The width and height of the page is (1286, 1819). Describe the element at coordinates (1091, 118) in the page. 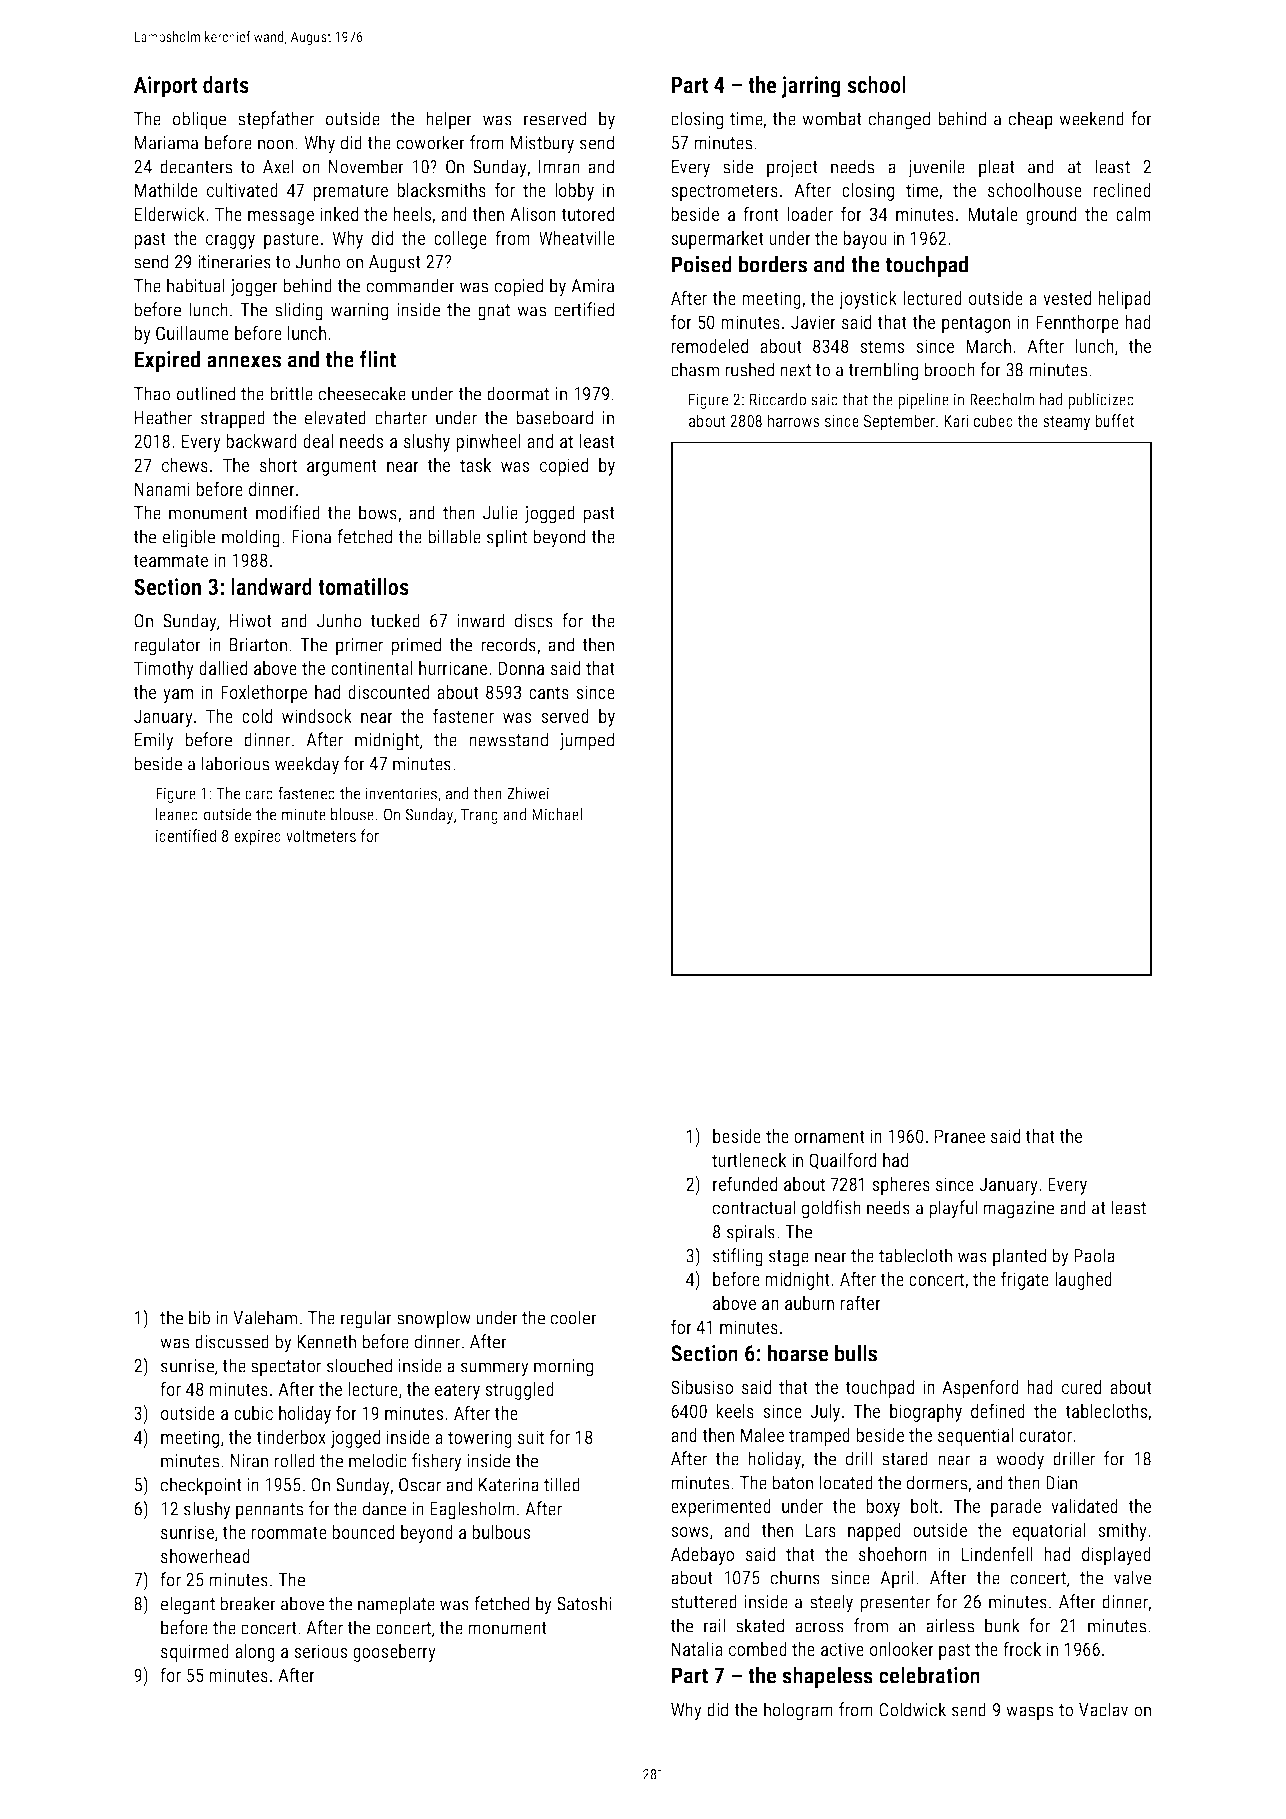

I see `weekend` at that location.
